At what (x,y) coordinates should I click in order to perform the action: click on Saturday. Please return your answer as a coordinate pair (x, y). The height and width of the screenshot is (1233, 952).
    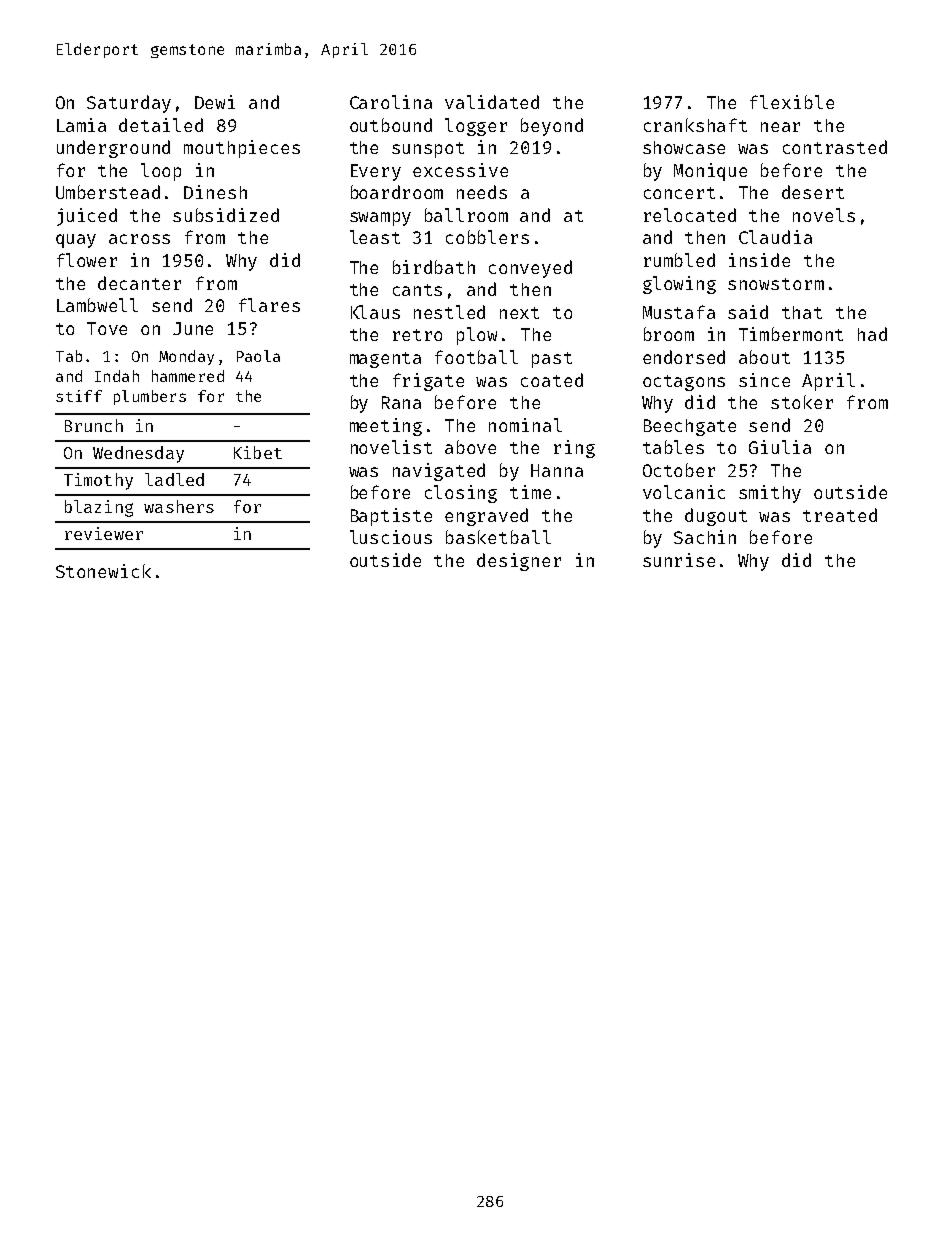
    Looking at the image, I should click on (129, 104).
